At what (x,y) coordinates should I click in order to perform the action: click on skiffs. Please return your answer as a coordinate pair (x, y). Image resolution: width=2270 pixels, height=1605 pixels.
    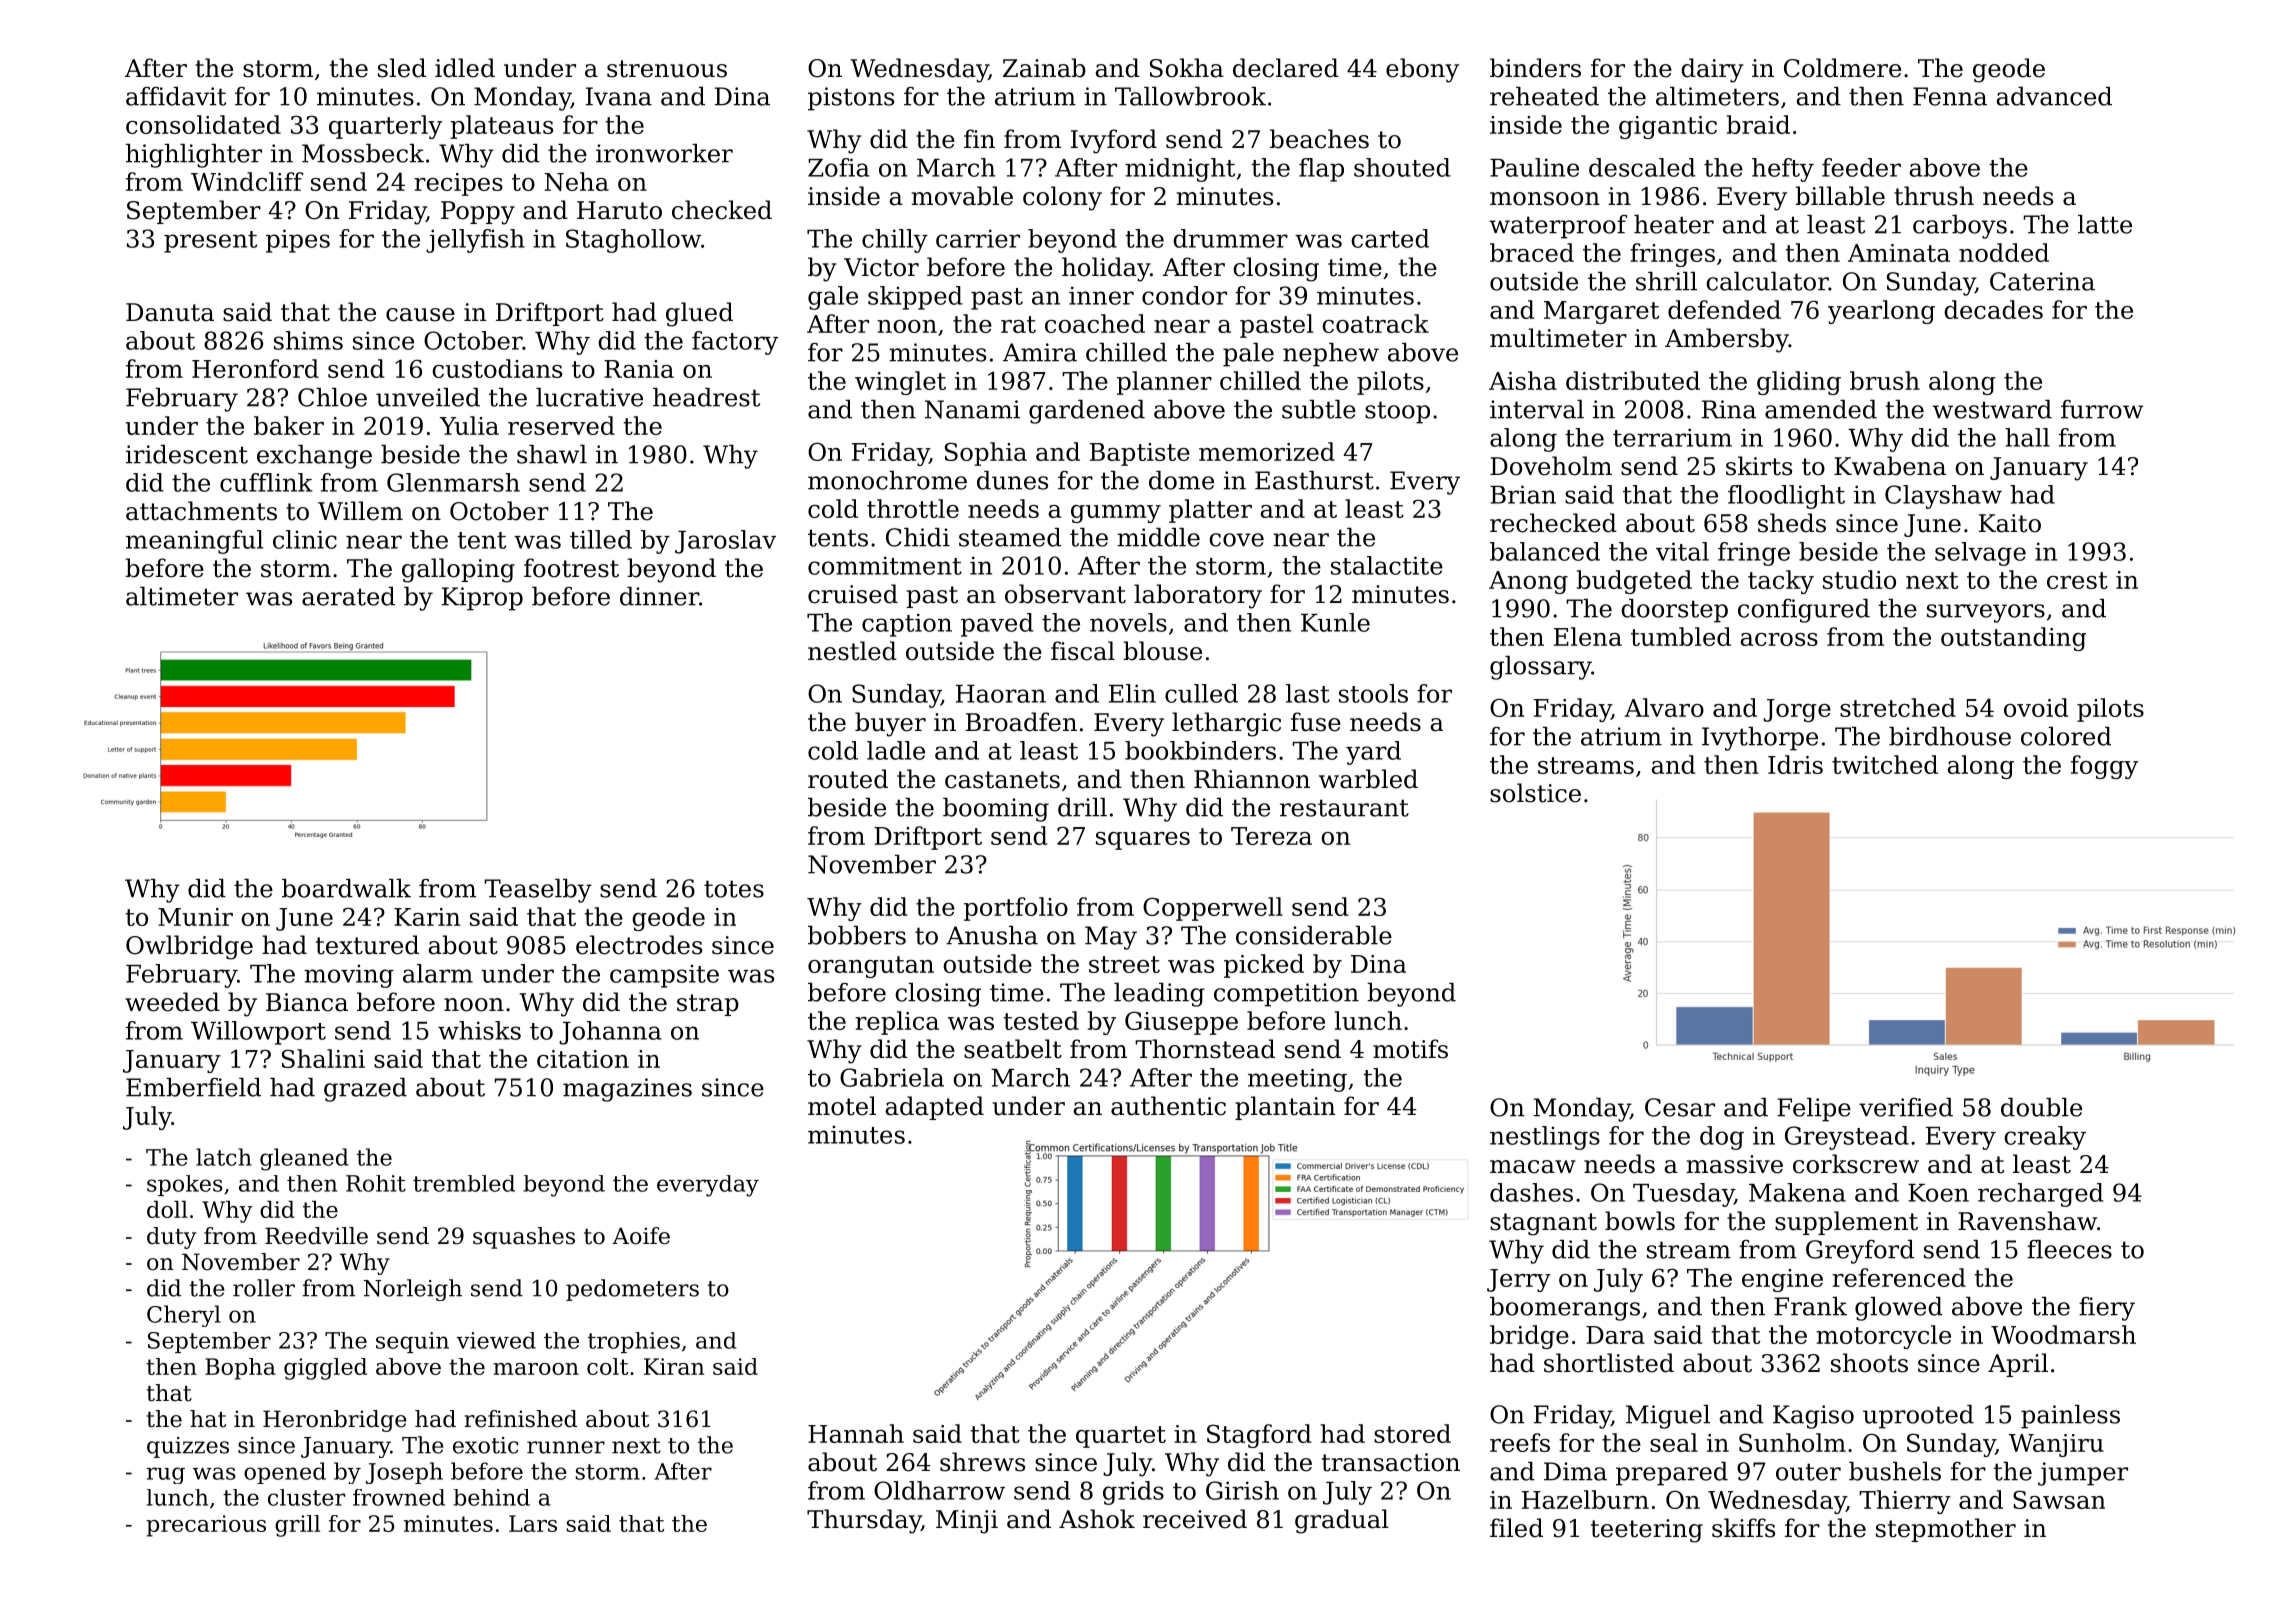
    Looking at the image, I should click on (1743, 1528).
